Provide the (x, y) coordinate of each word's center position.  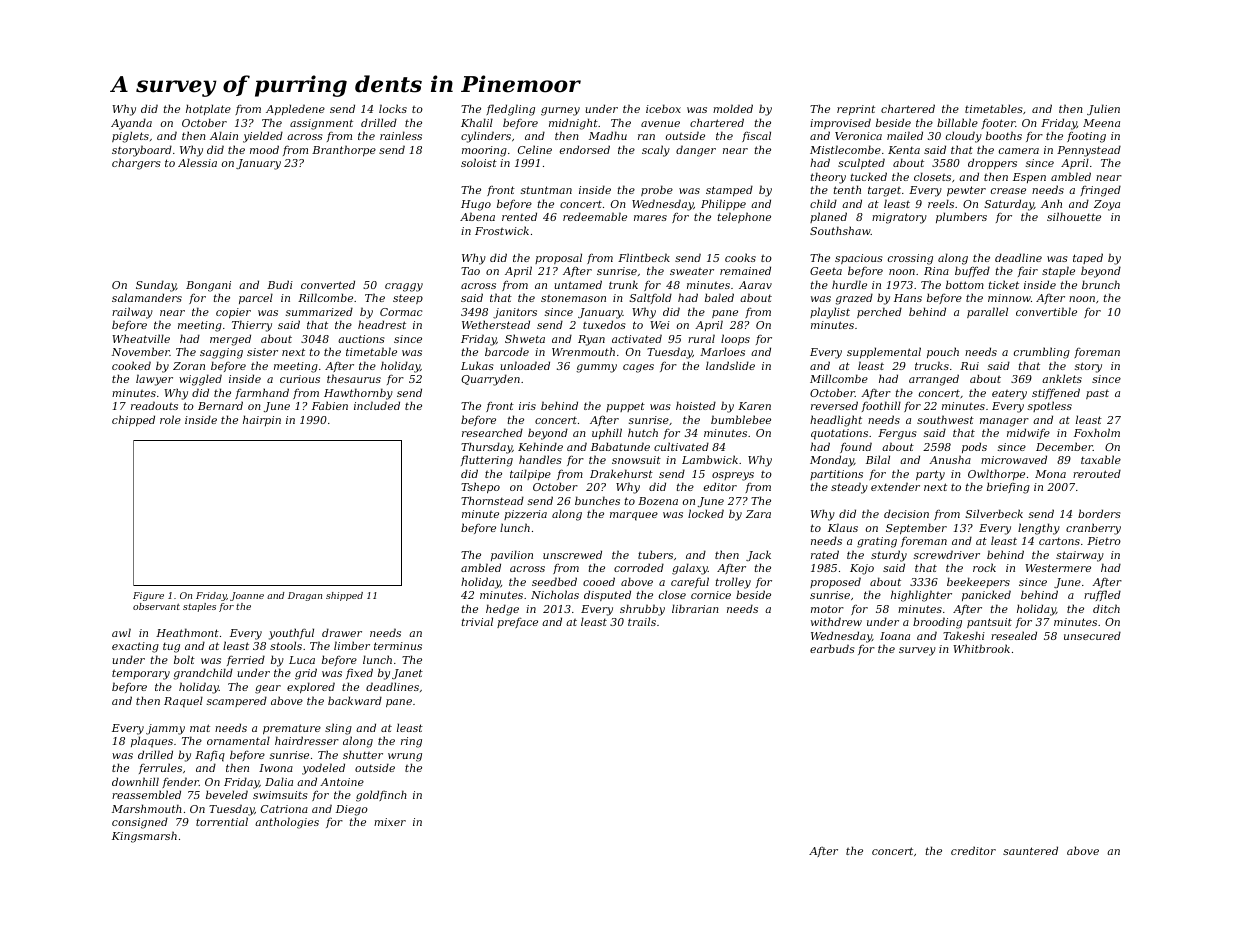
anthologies (287, 823)
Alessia (197, 162)
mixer (390, 822)
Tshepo (480, 488)
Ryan (591, 340)
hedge (502, 610)
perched (879, 312)
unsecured (1092, 635)
